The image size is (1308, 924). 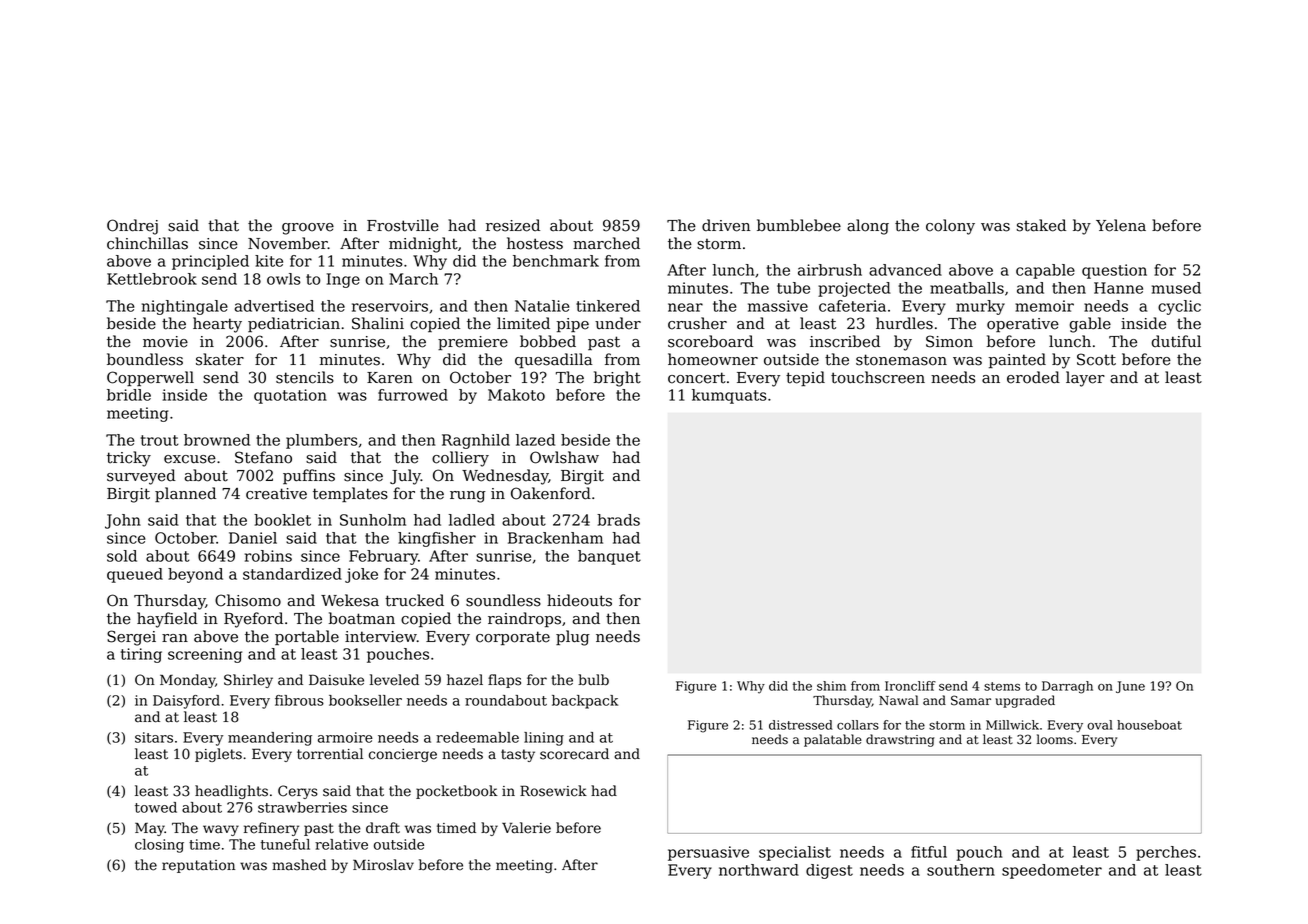 I want to click on Ironcliff, so click(x=910, y=686).
